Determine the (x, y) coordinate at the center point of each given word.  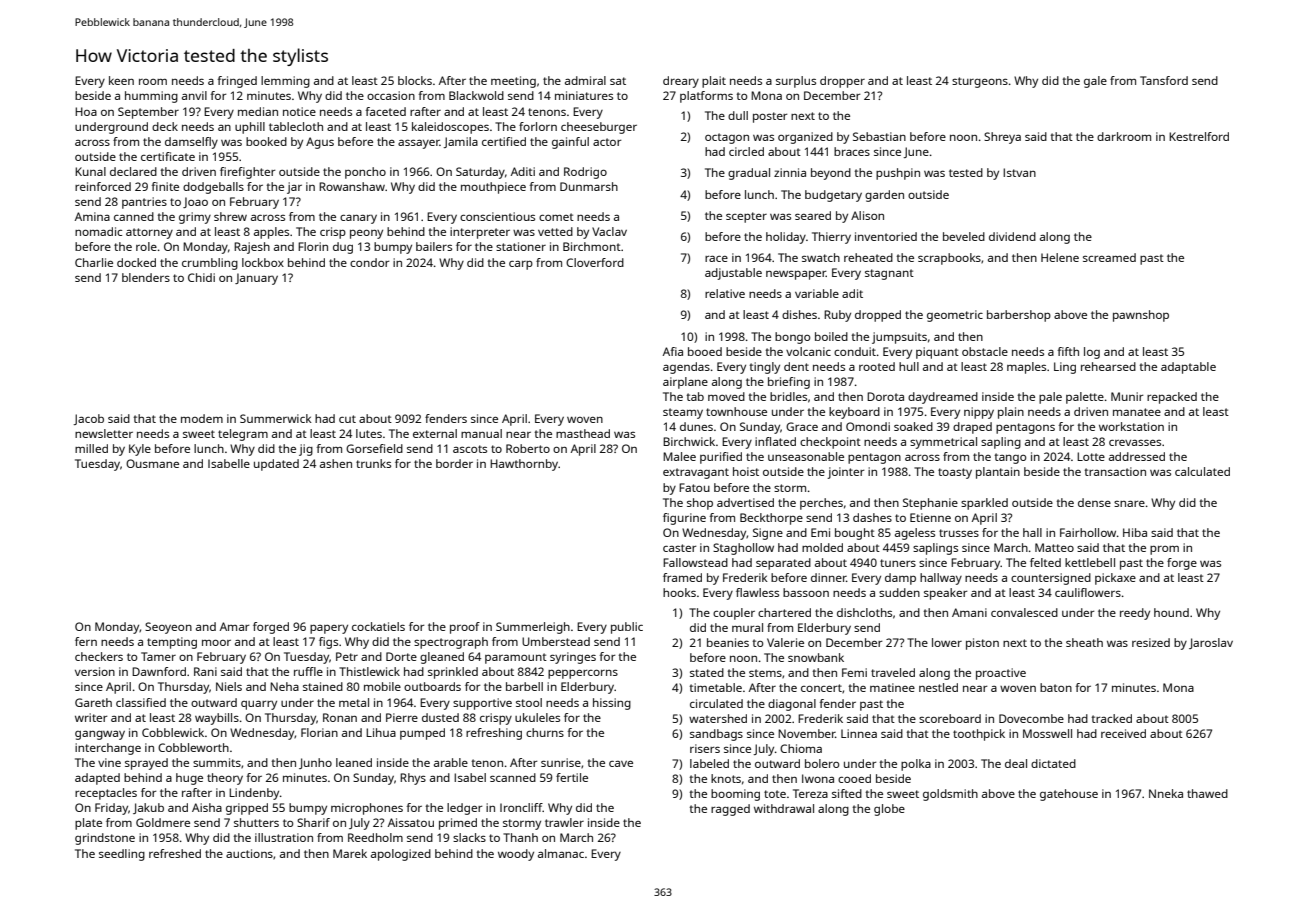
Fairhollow (1088, 532)
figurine (684, 519)
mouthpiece (493, 188)
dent (796, 366)
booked (266, 141)
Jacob (88, 419)
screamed (1109, 257)
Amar (234, 626)
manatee (1137, 412)
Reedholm (375, 837)
